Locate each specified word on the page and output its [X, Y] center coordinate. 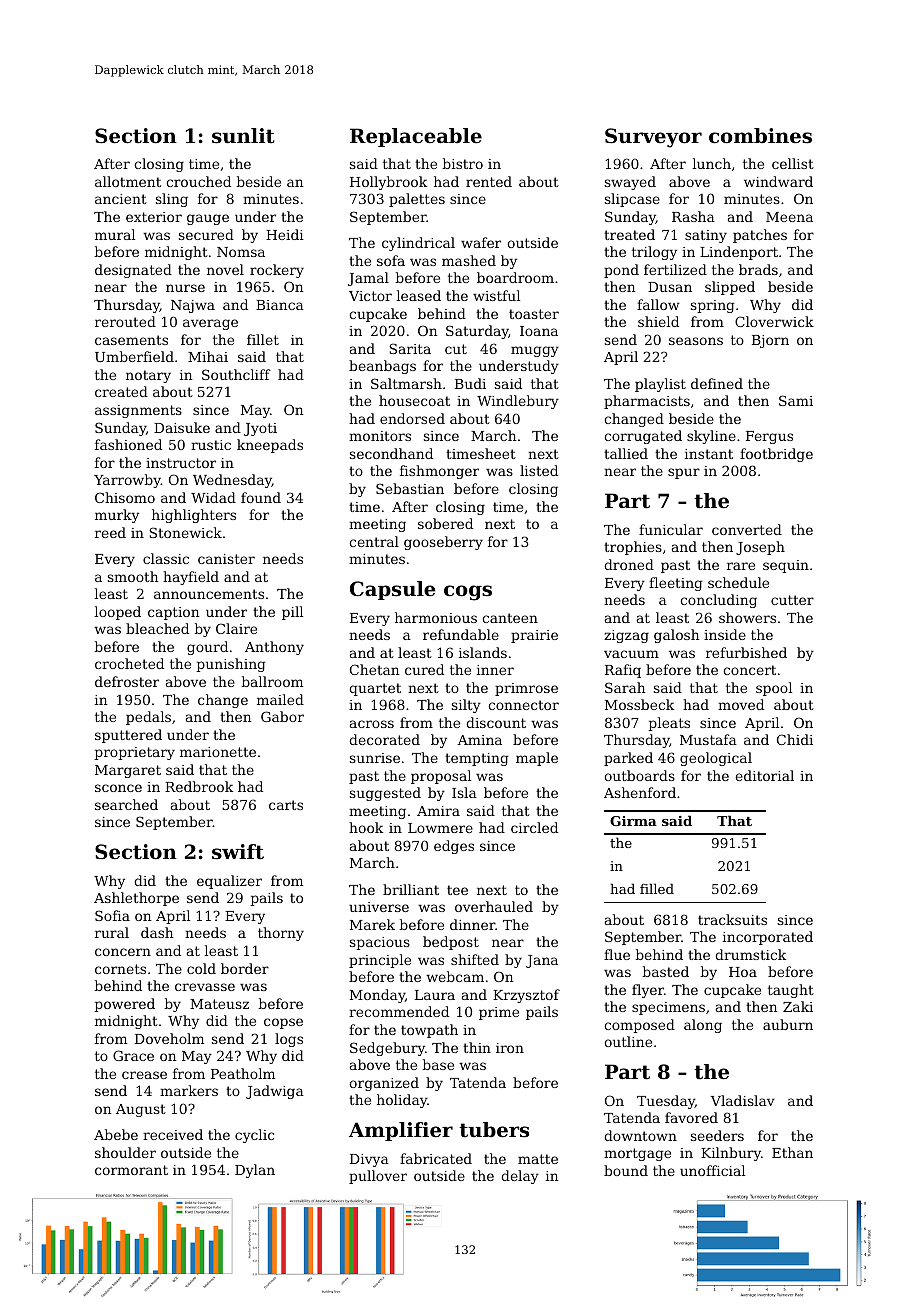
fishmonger [439, 472]
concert [749, 670]
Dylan [255, 1171]
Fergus [769, 437]
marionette [218, 752]
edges [454, 847]
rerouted [125, 321]
